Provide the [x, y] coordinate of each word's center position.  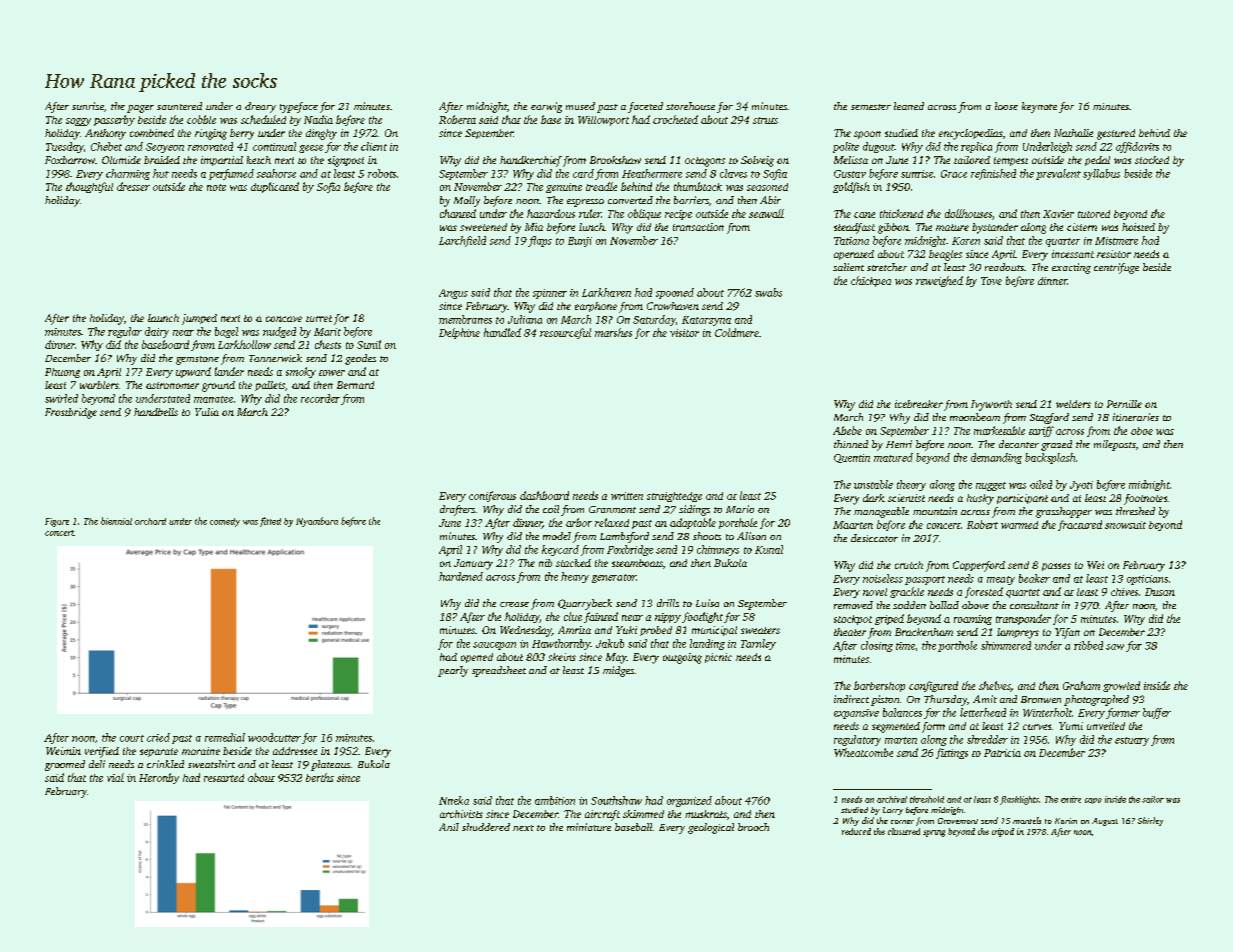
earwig [546, 107]
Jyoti [1081, 486]
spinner [550, 294]
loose [1006, 106]
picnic [718, 658]
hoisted [1138, 227]
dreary [260, 107]
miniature [589, 827]
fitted [270, 522]
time [905, 646]
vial [115, 777]
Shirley [1150, 821]
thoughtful [89, 187]
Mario [740, 509]
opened [477, 658]
